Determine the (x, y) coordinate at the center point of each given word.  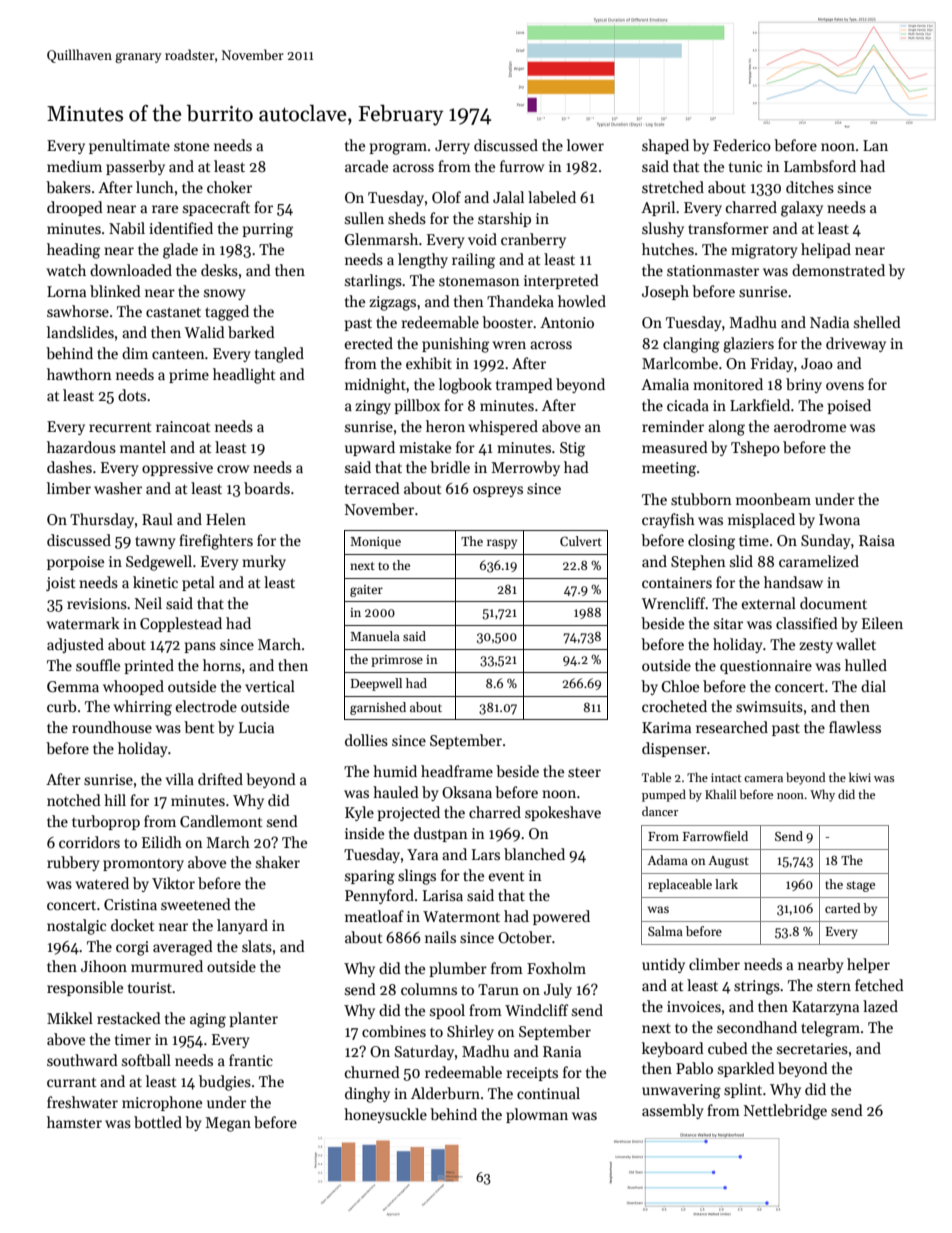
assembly (673, 1111)
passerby (135, 167)
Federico (742, 145)
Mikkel (70, 1018)
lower (585, 145)
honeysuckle (385, 1115)
